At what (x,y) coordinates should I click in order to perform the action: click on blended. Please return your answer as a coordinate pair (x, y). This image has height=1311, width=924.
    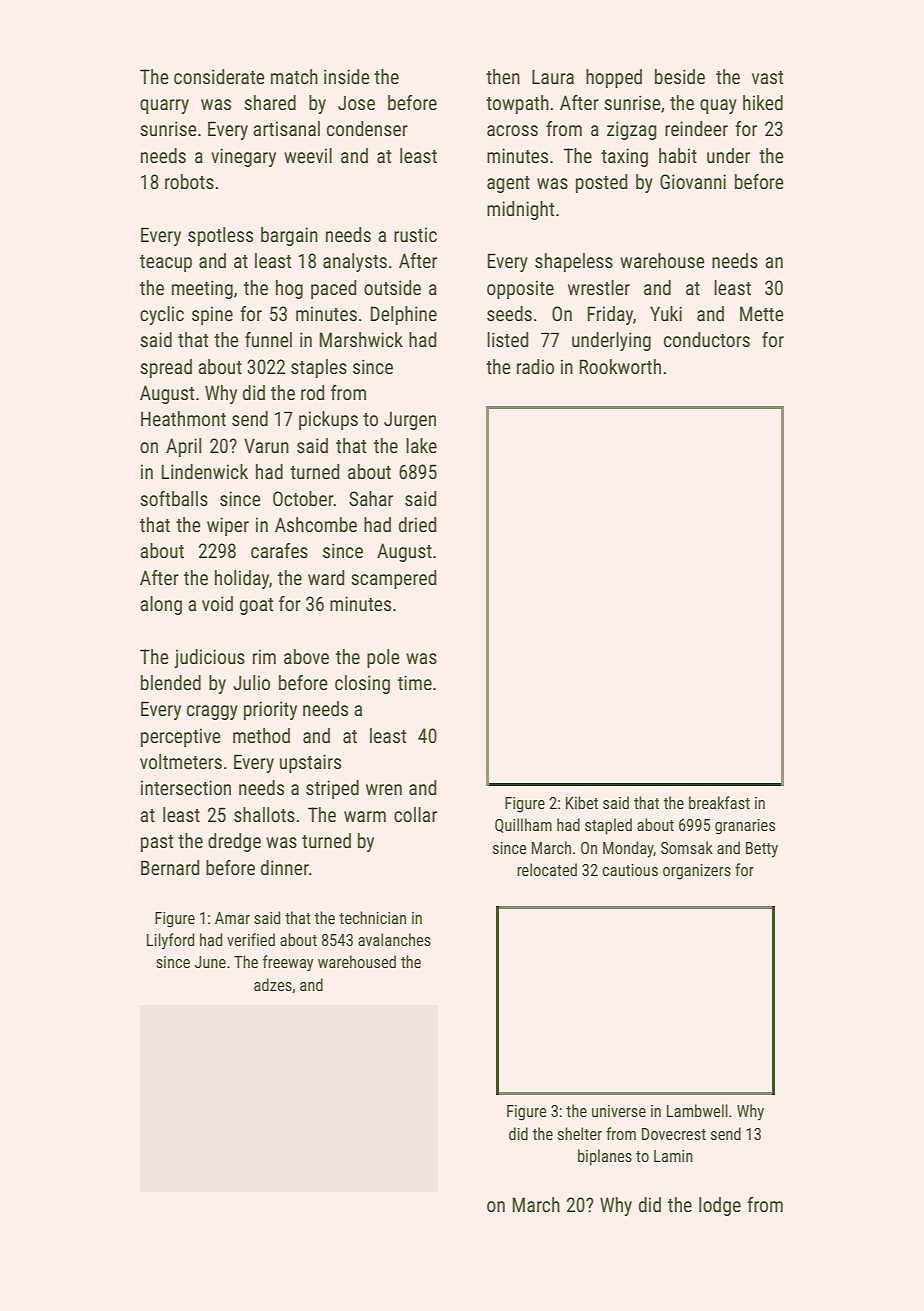
    Looking at the image, I should click on (171, 682).
